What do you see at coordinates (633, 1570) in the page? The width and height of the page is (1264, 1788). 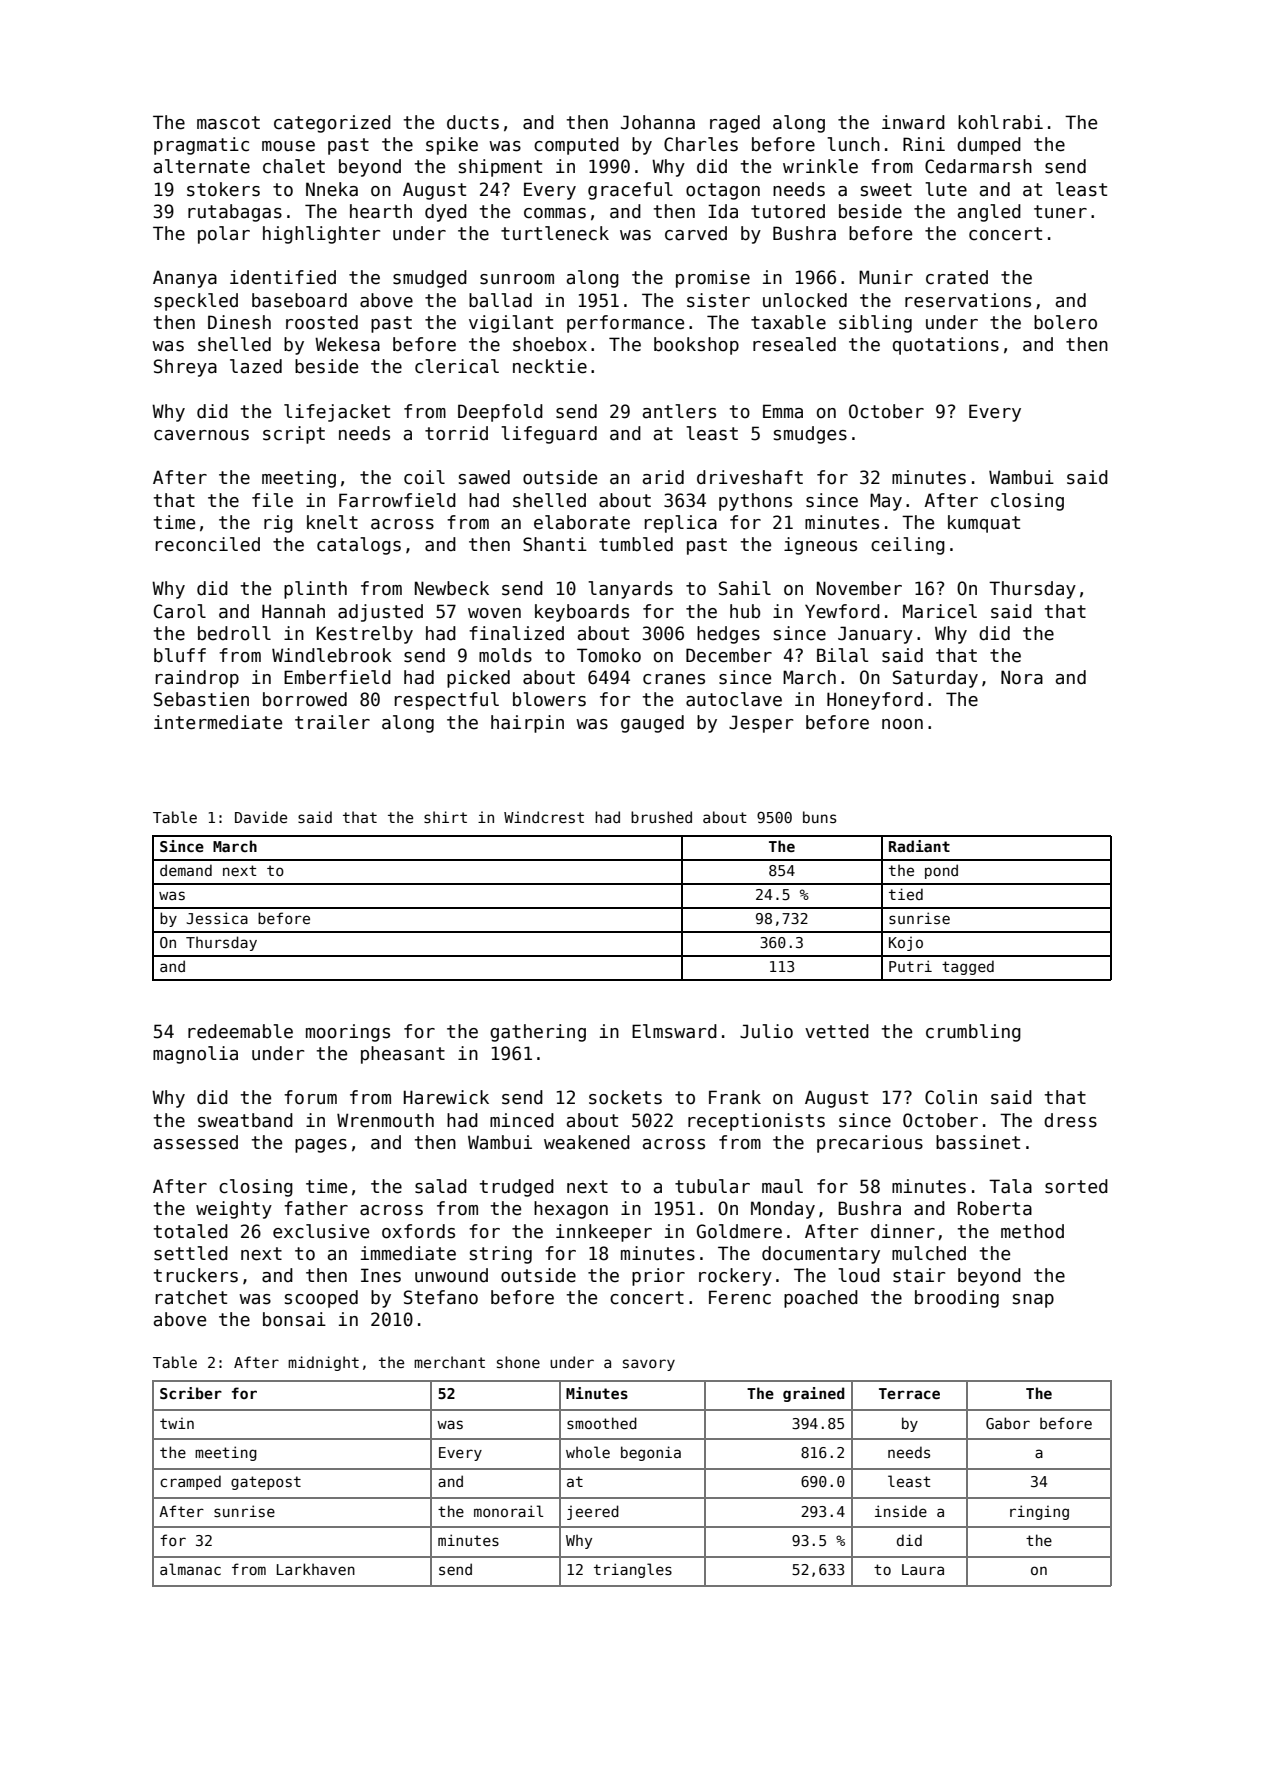 I see `triangles` at bounding box center [633, 1570].
